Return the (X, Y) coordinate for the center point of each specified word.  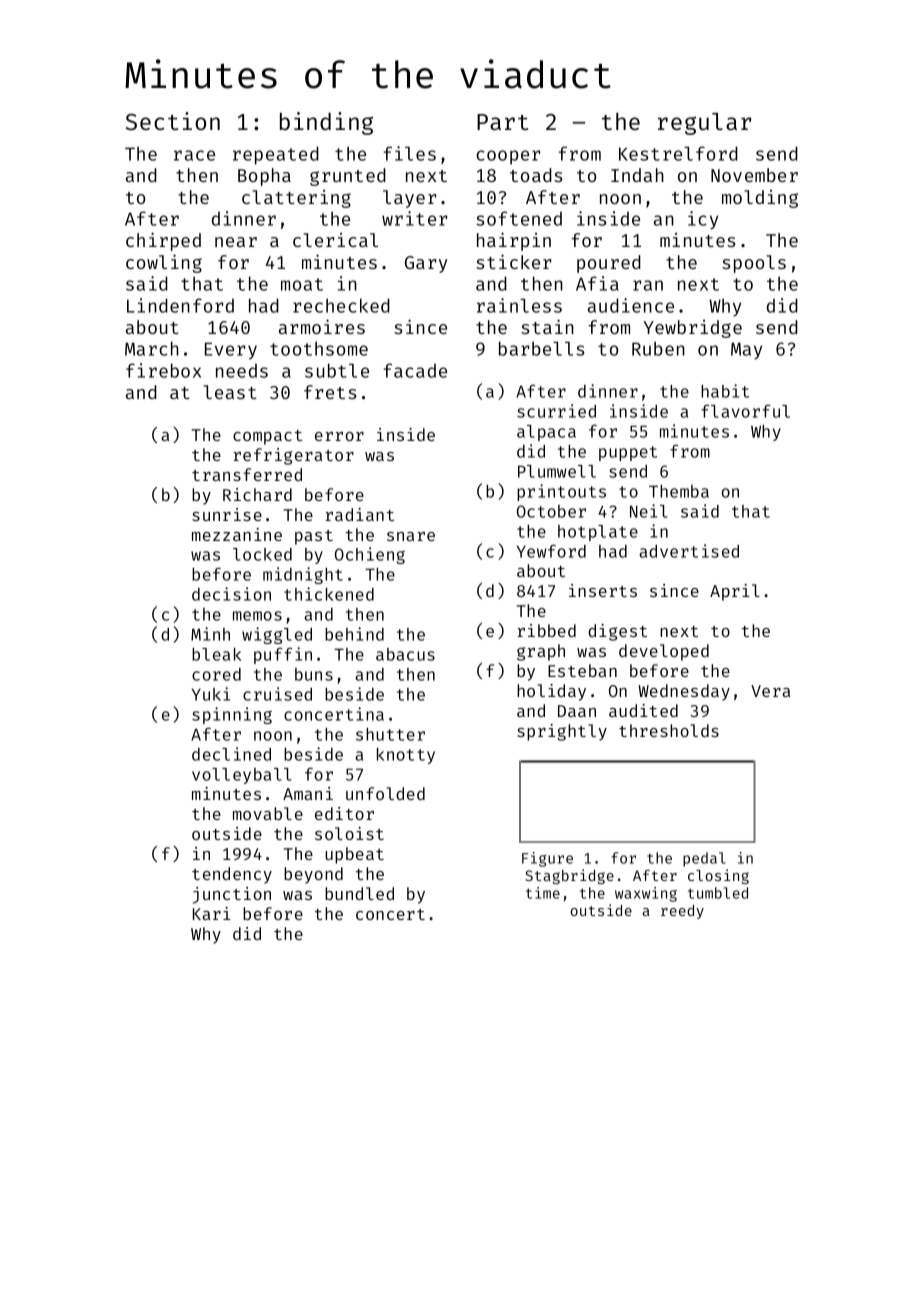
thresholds (669, 730)
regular (704, 124)
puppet (628, 453)
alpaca (546, 433)
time (543, 893)
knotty (406, 756)
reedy (682, 912)
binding (326, 123)
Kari (212, 913)
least (230, 392)
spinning (232, 715)
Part (502, 122)
